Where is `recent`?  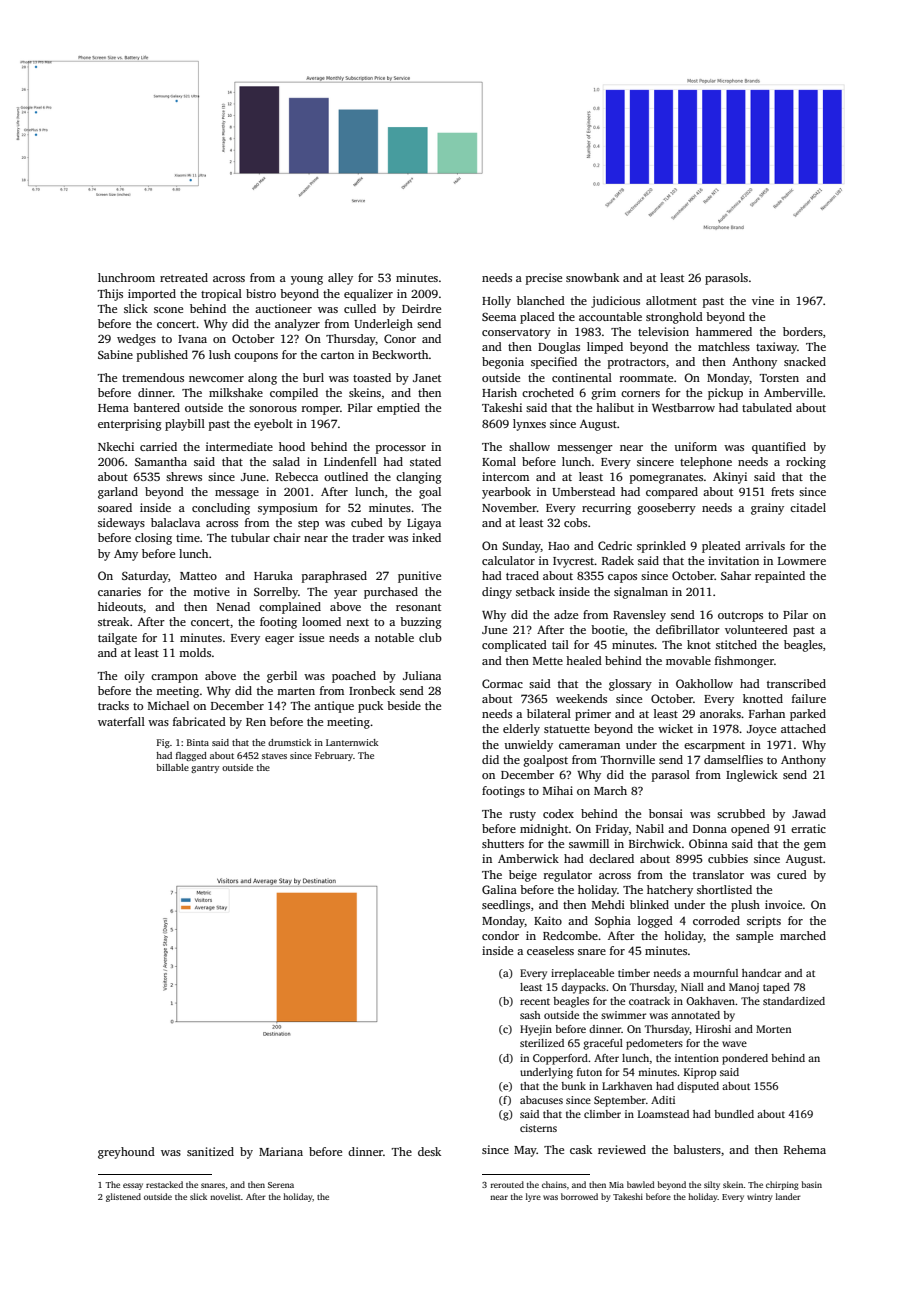
recent is located at coordinates (535, 1001).
